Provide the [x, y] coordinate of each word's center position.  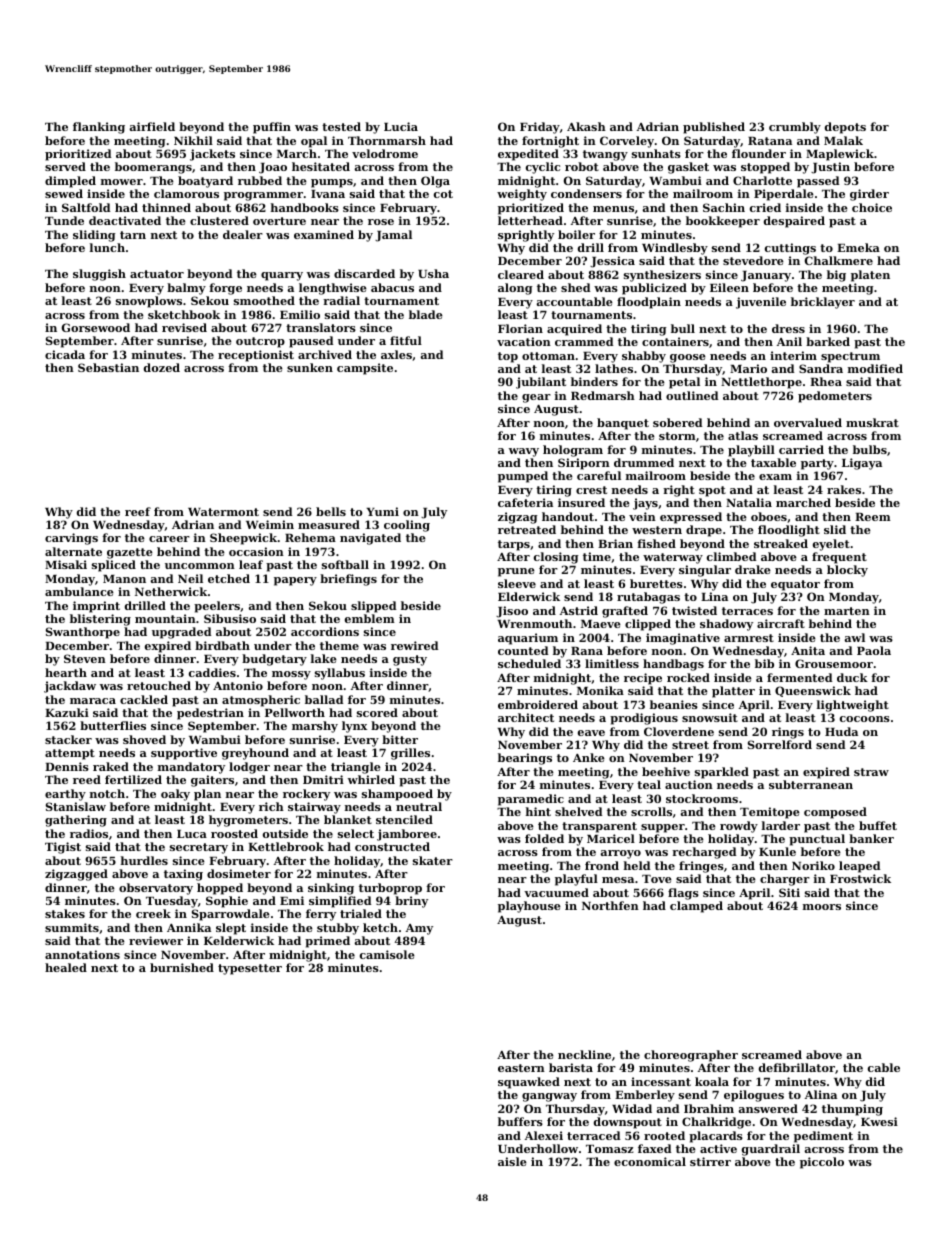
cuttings [790, 249]
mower [122, 182]
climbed [732, 556]
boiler [576, 234]
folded [544, 838]
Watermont [223, 512]
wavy [524, 452]
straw [871, 772]
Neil [190, 578]
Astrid [579, 610]
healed [66, 967]
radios [89, 833]
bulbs [870, 449]
